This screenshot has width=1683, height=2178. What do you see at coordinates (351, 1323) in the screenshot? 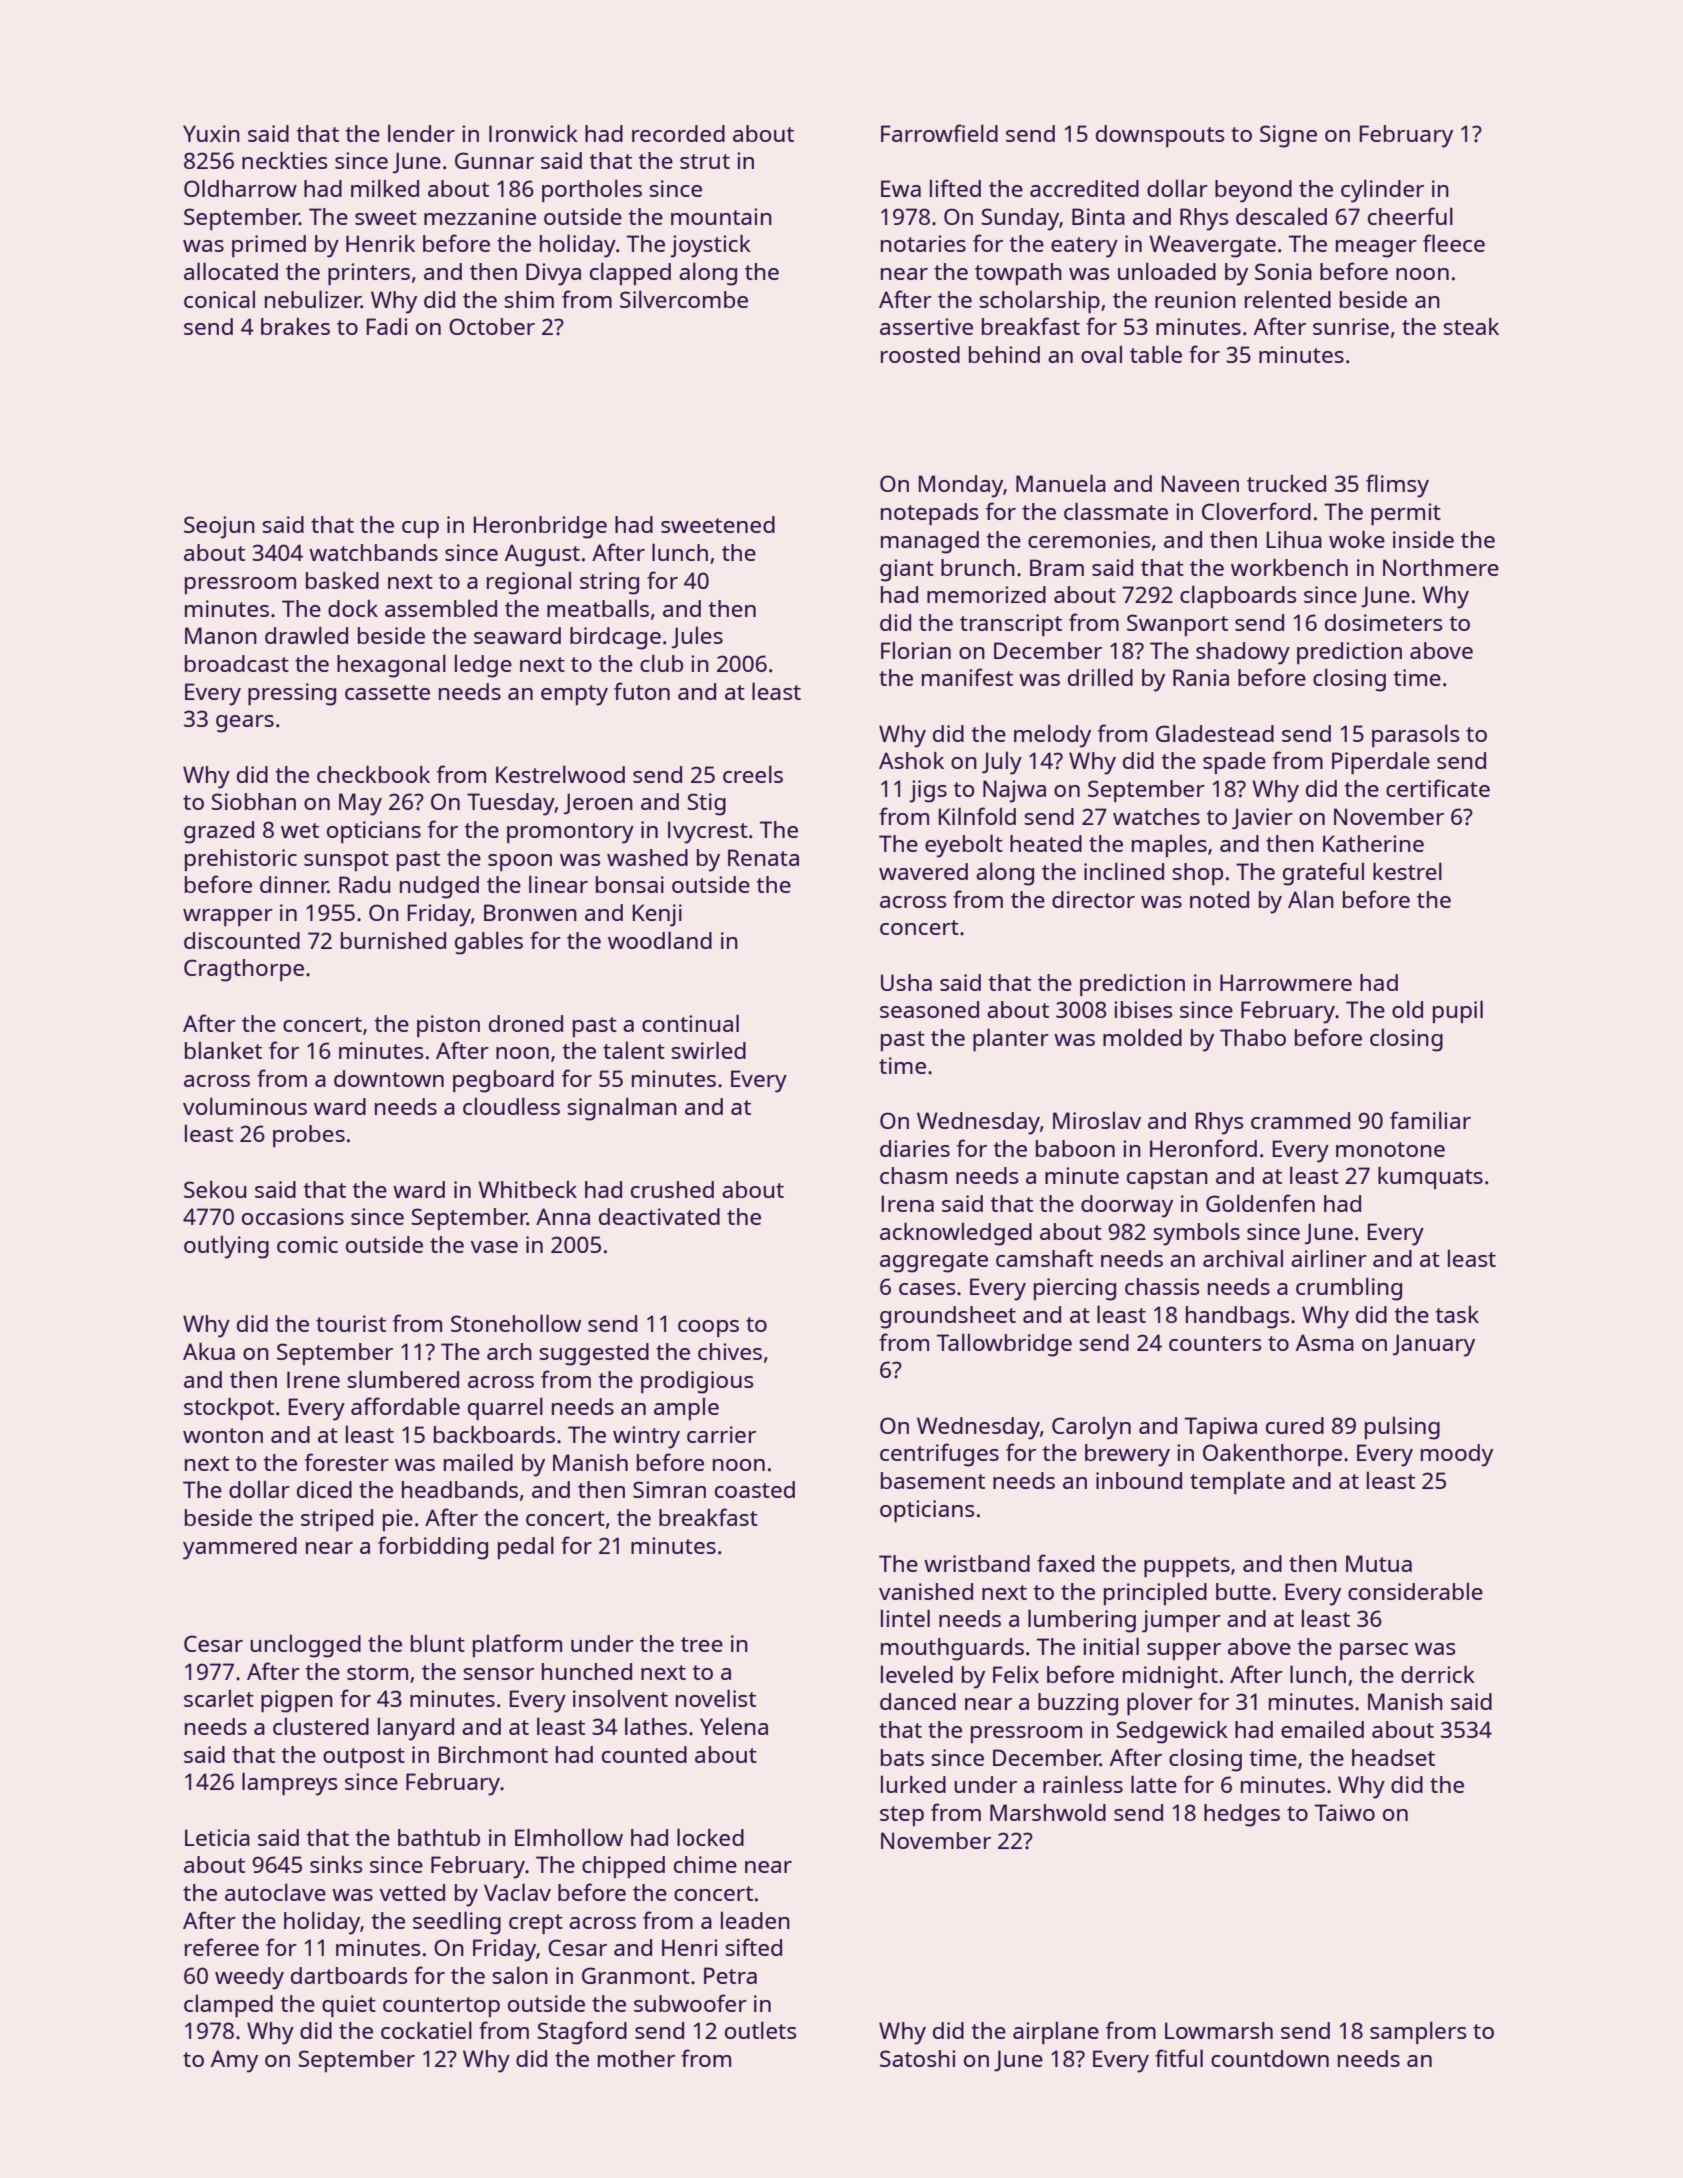
I see `tourist` at bounding box center [351, 1323].
